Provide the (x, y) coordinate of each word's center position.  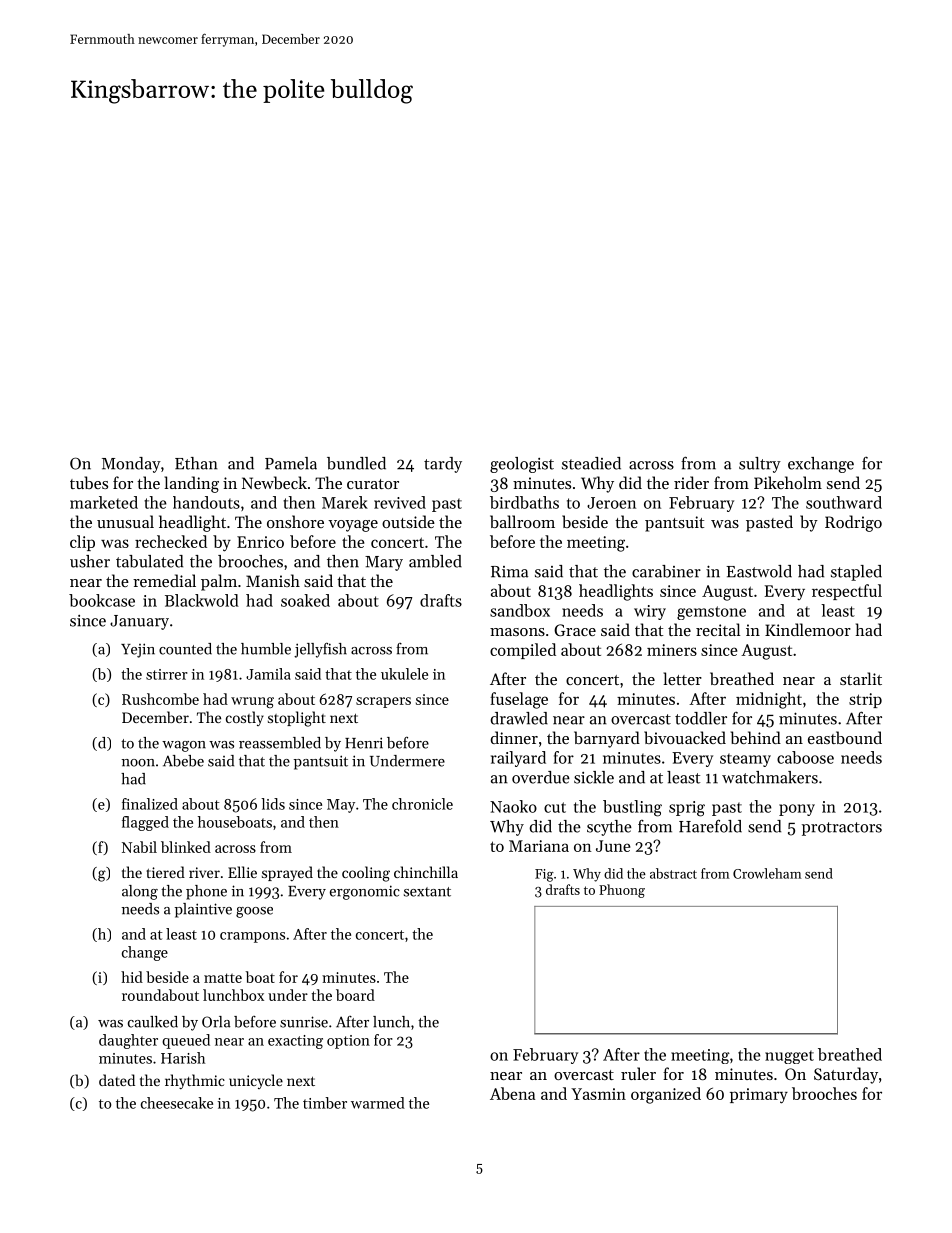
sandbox (520, 610)
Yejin (138, 650)
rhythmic (195, 1081)
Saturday (846, 1075)
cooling (366, 874)
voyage (353, 526)
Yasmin (598, 1094)
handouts (206, 502)
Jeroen (611, 503)
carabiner (666, 571)
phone (206, 892)
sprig (687, 809)
